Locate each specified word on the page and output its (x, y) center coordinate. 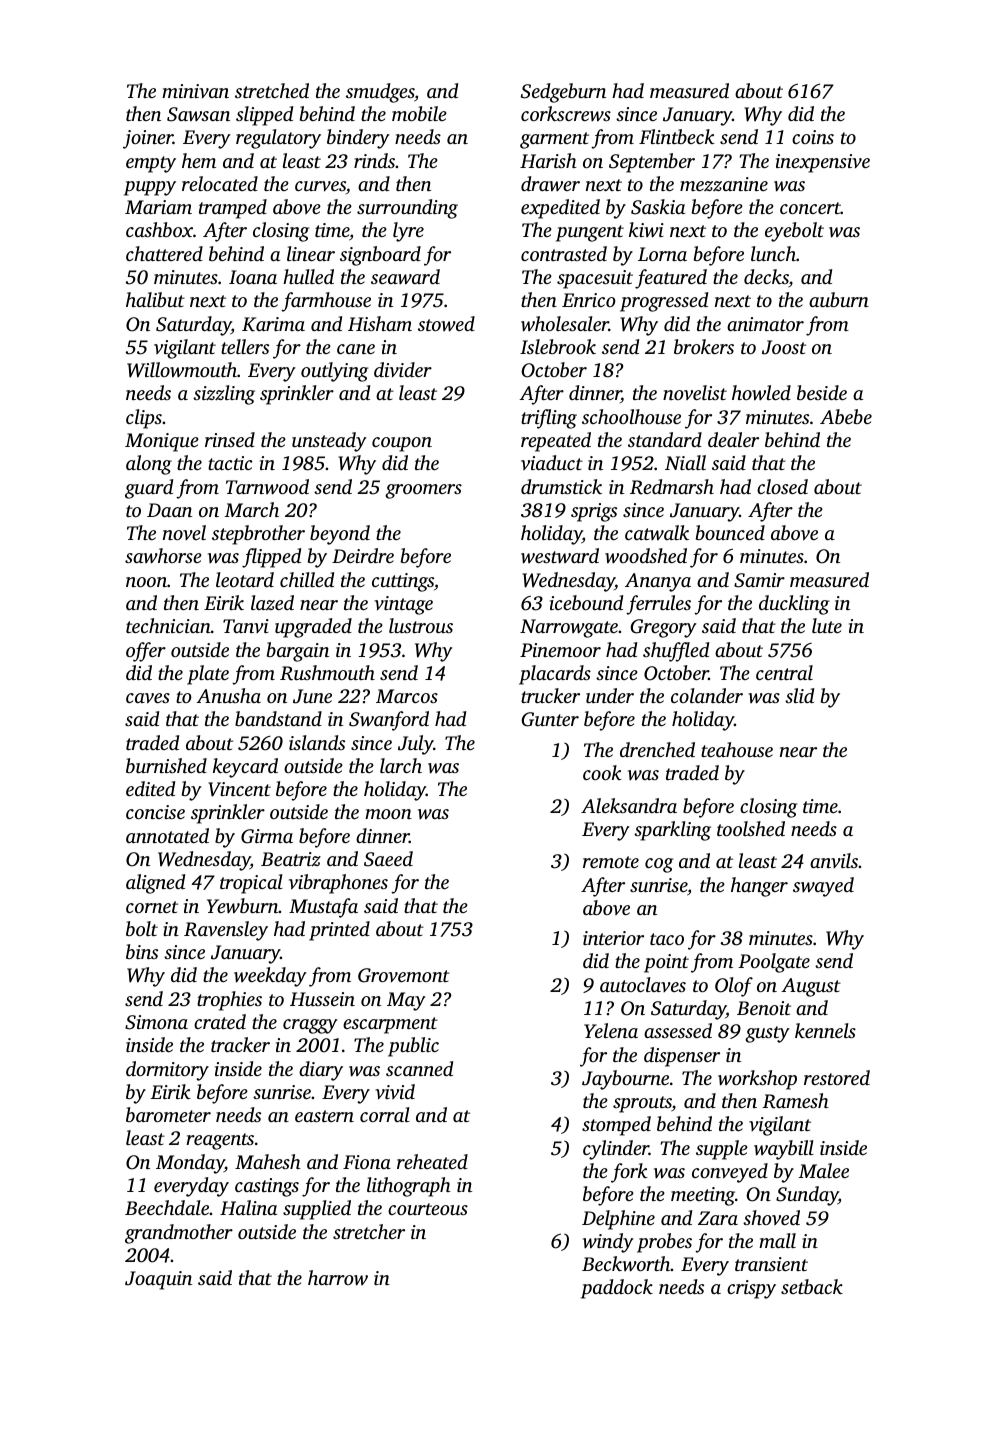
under (610, 695)
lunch (773, 253)
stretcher (369, 1231)
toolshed (751, 828)
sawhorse (163, 556)
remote (611, 862)
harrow (338, 1278)
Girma (267, 836)
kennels (825, 1030)
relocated (220, 183)
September (652, 163)
